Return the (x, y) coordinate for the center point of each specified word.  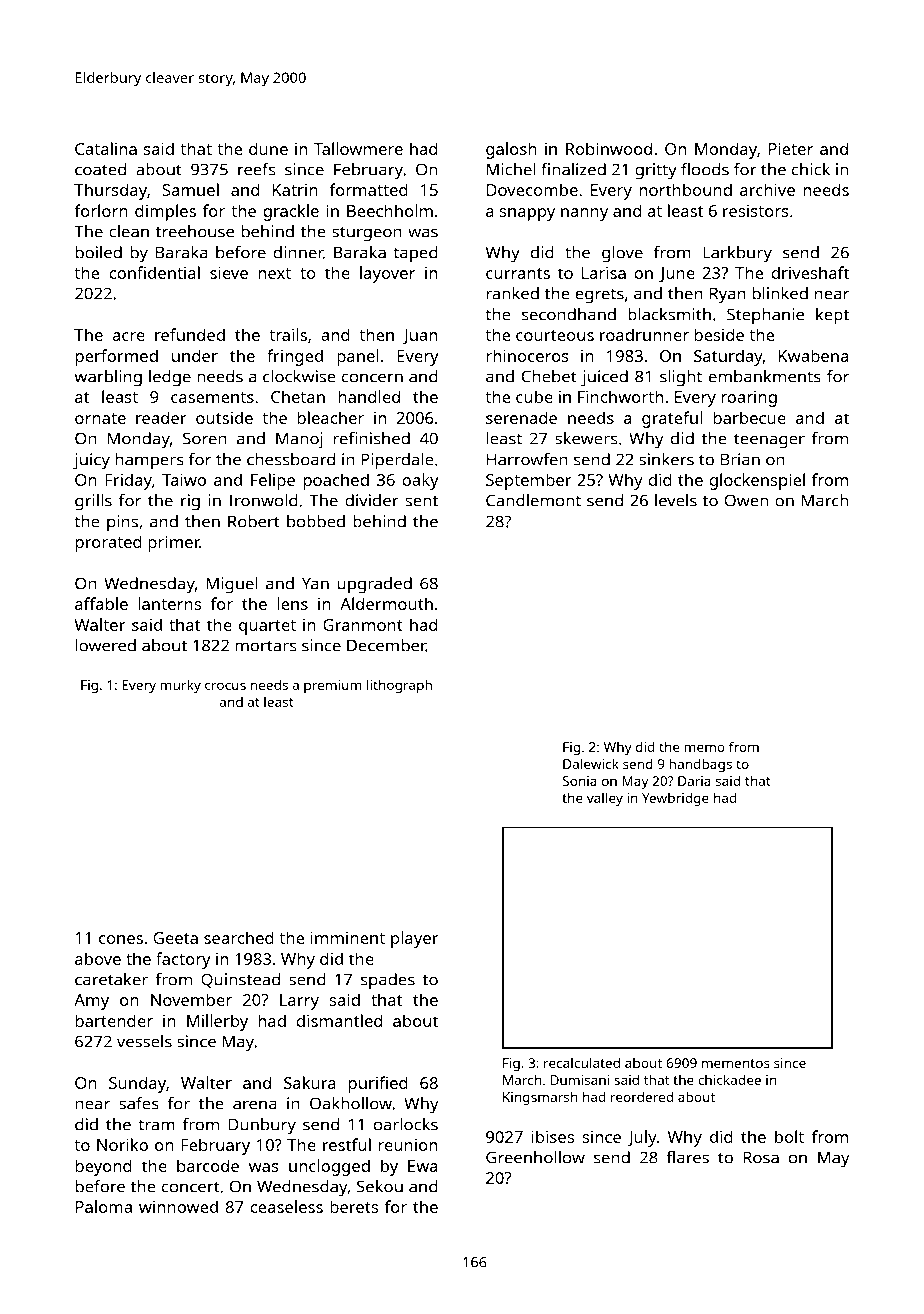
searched (239, 937)
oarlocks (406, 1124)
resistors (756, 211)
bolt (789, 1136)
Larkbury (737, 254)
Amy (91, 1002)
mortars (265, 646)
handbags (700, 765)
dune (268, 148)
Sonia (580, 781)
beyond (103, 1167)
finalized (573, 169)
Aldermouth (386, 603)
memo (705, 748)
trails (288, 334)
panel (358, 357)
